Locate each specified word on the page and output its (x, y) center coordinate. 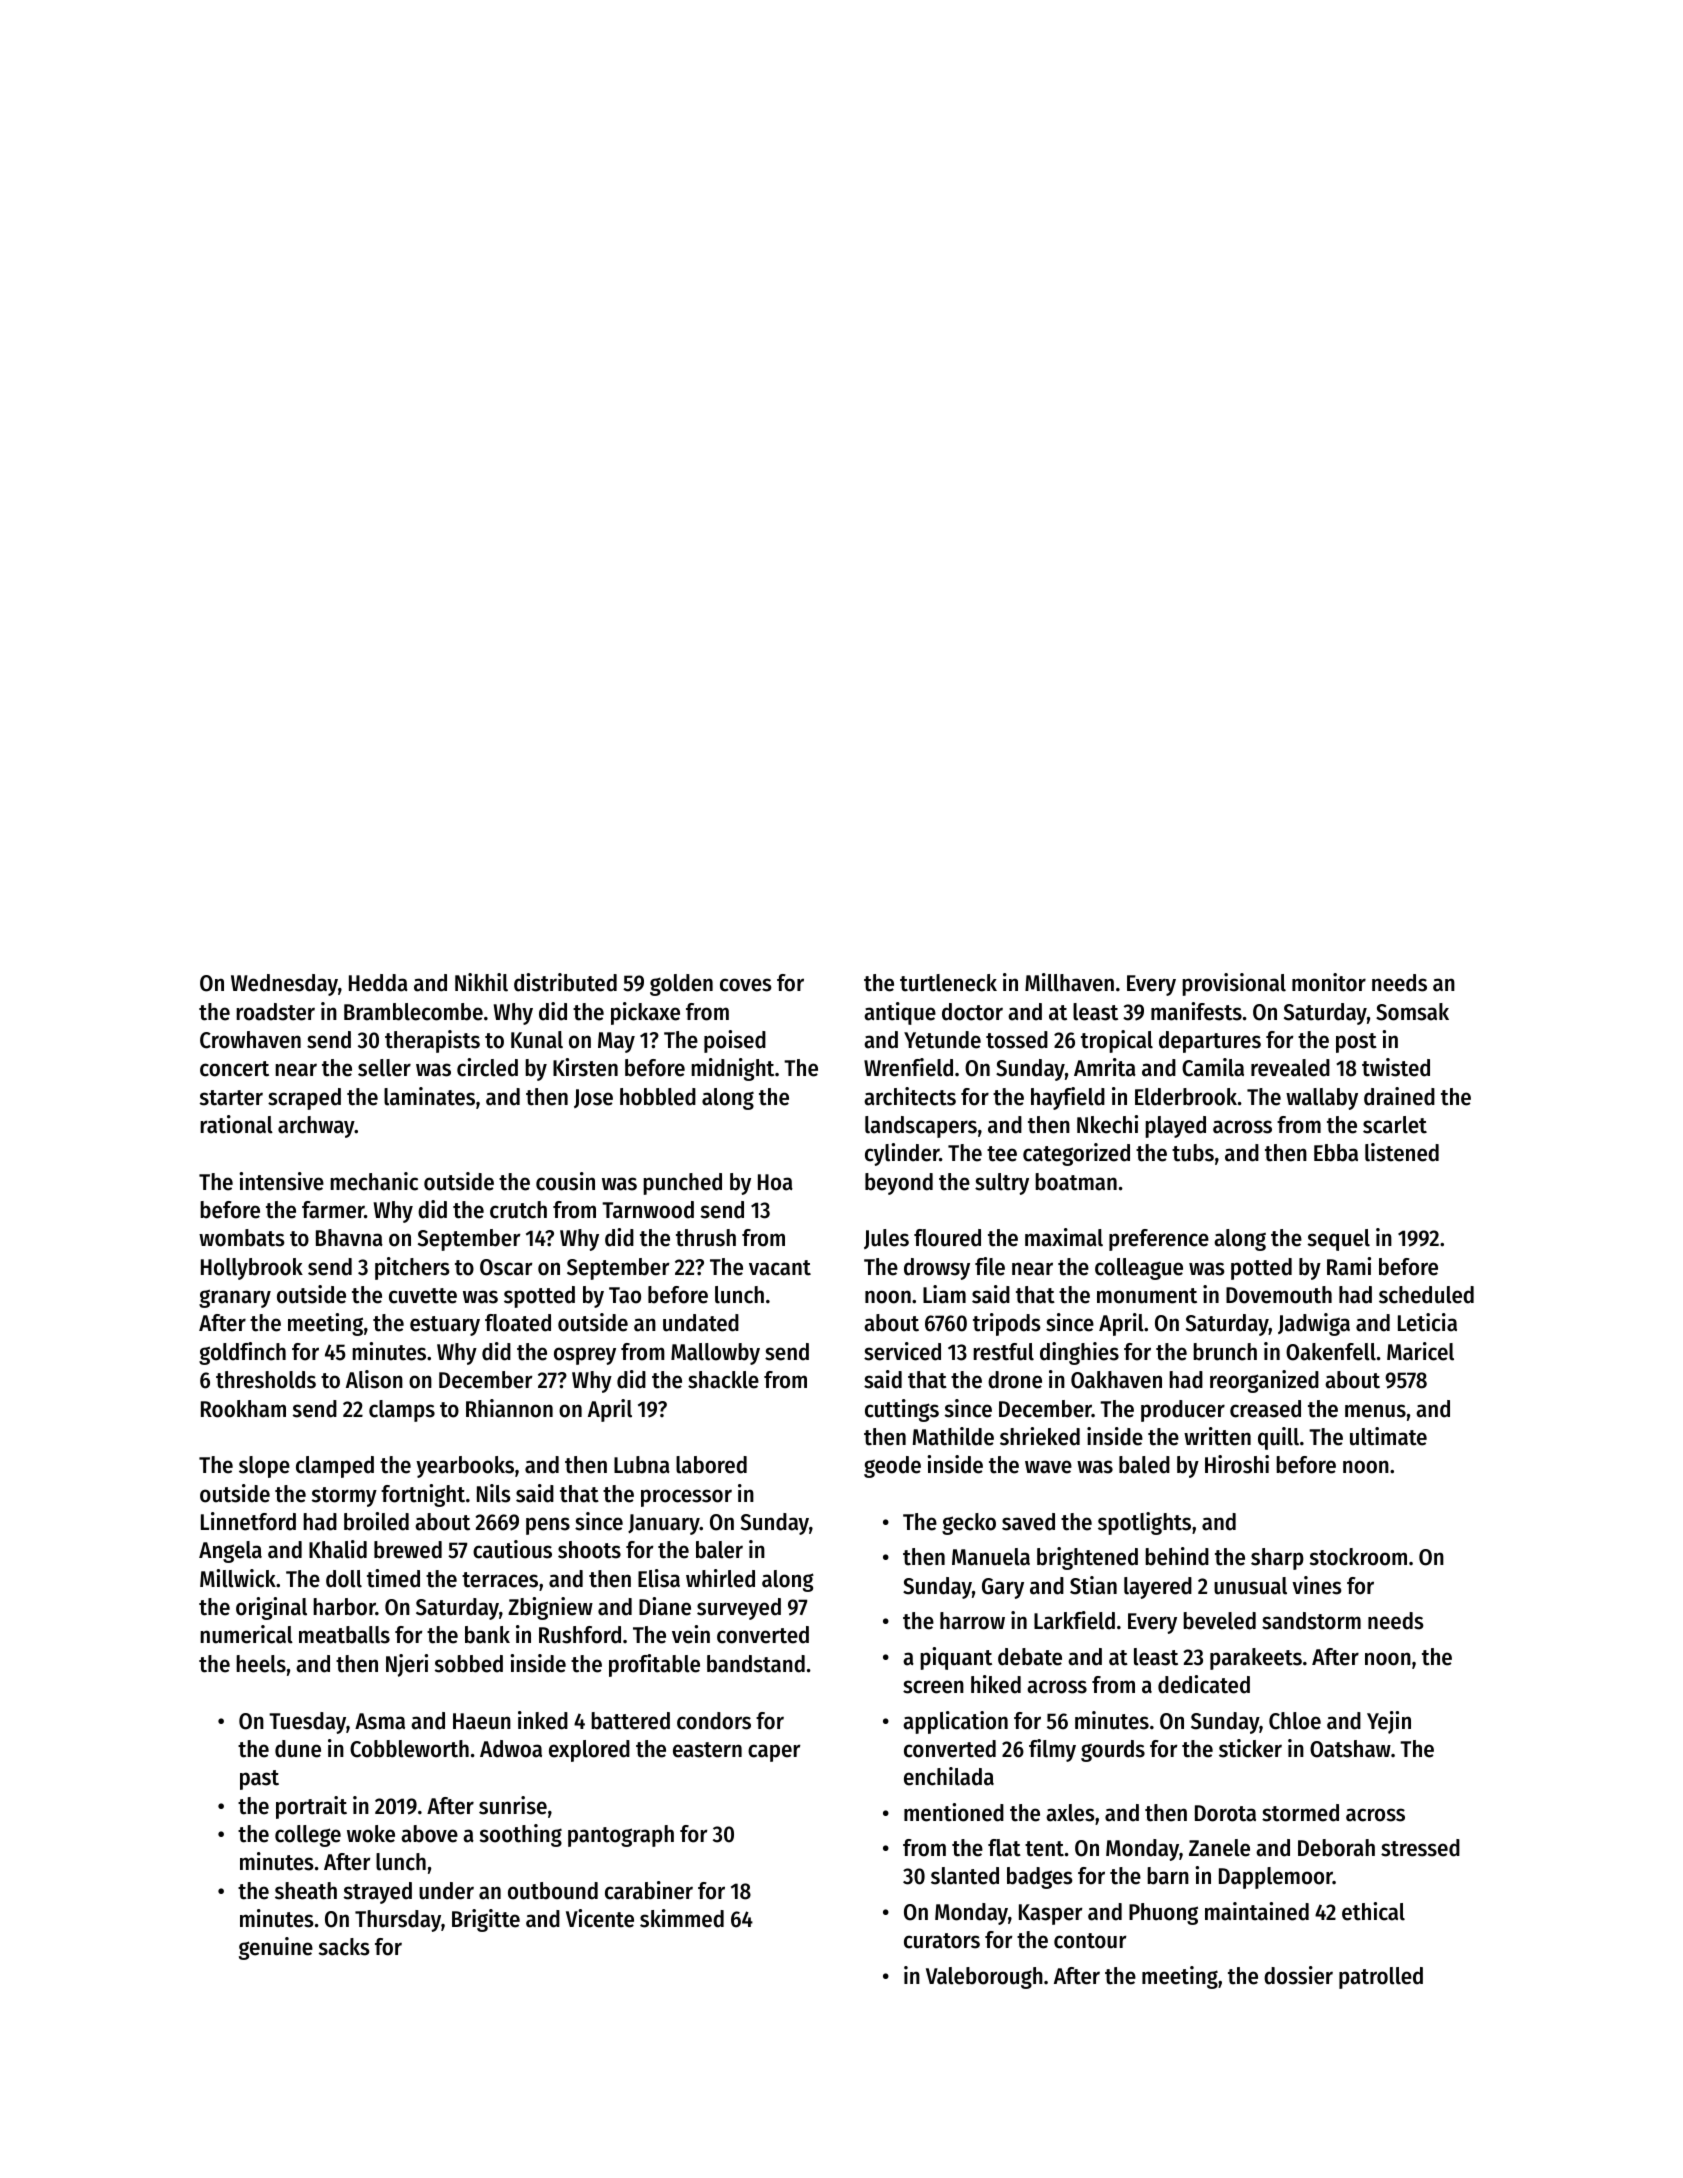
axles (1070, 1813)
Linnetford (248, 1521)
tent (1044, 1849)
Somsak (1412, 1012)
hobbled (658, 1097)
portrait (311, 1807)
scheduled (1426, 1295)
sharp (1277, 1559)
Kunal (537, 1040)
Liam (944, 1294)
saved (1028, 1522)
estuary (445, 1326)
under (446, 1891)
